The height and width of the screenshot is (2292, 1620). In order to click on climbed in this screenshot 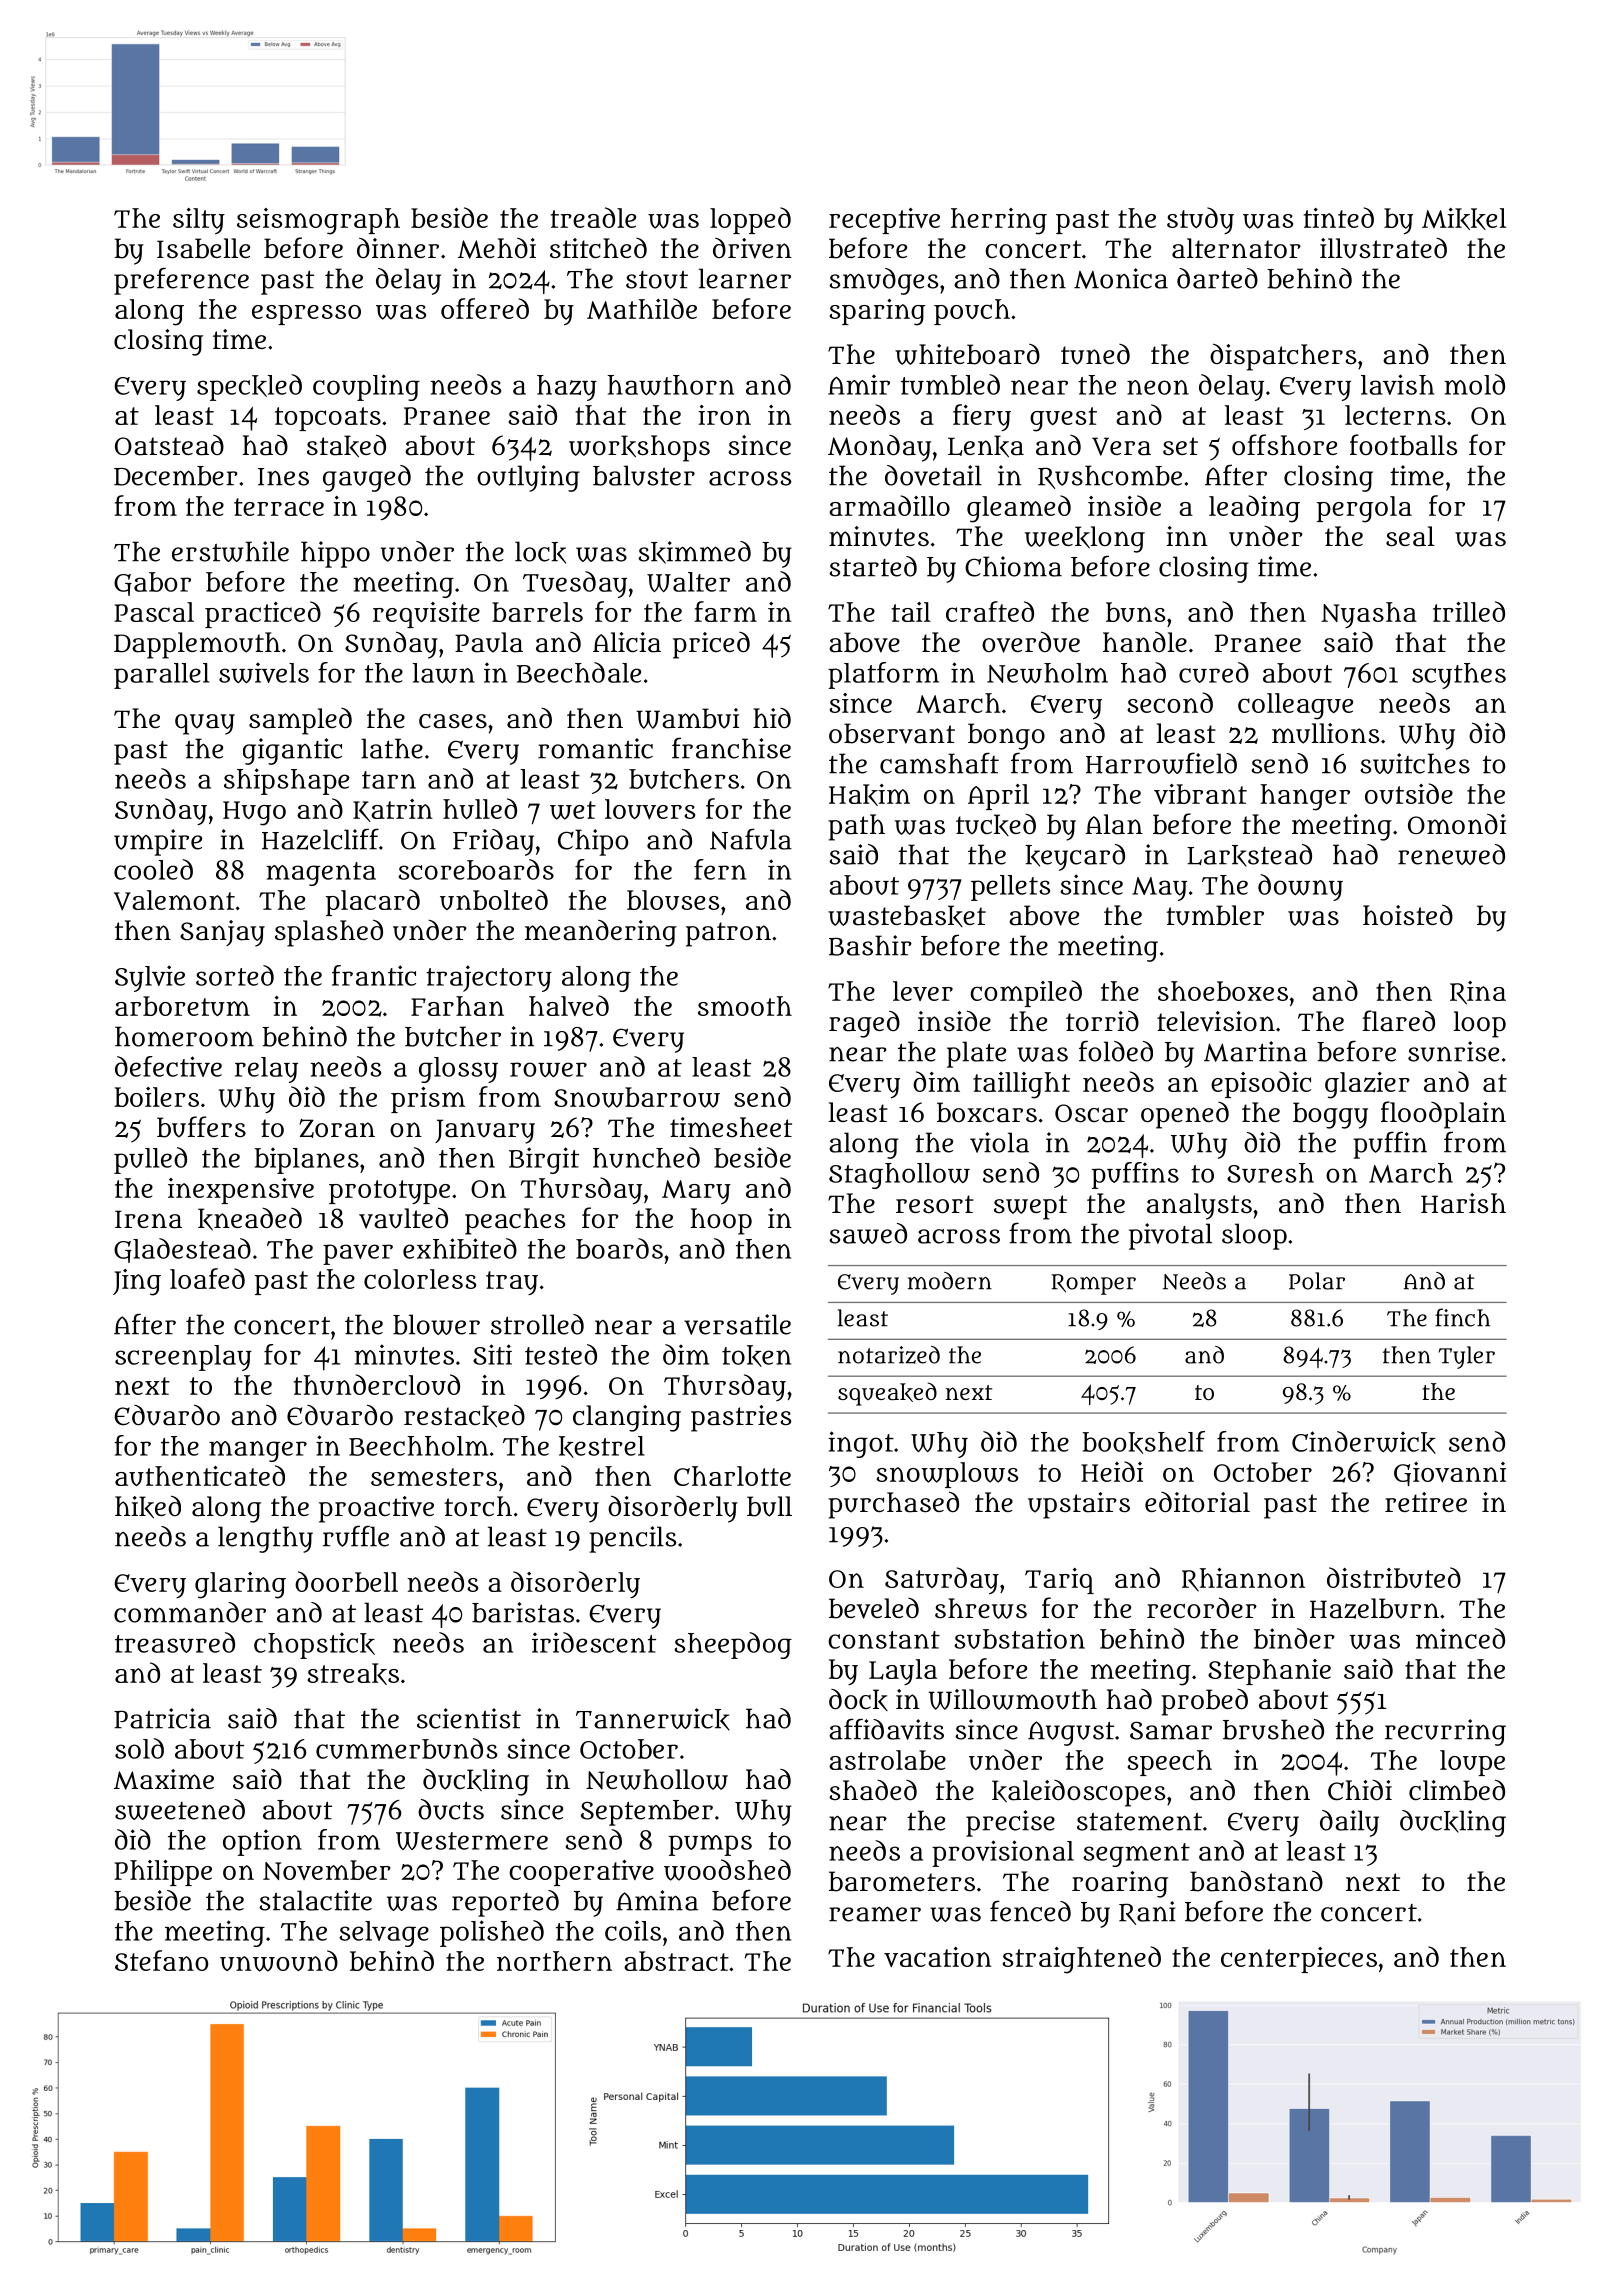, I will do `click(1457, 1790)`.
